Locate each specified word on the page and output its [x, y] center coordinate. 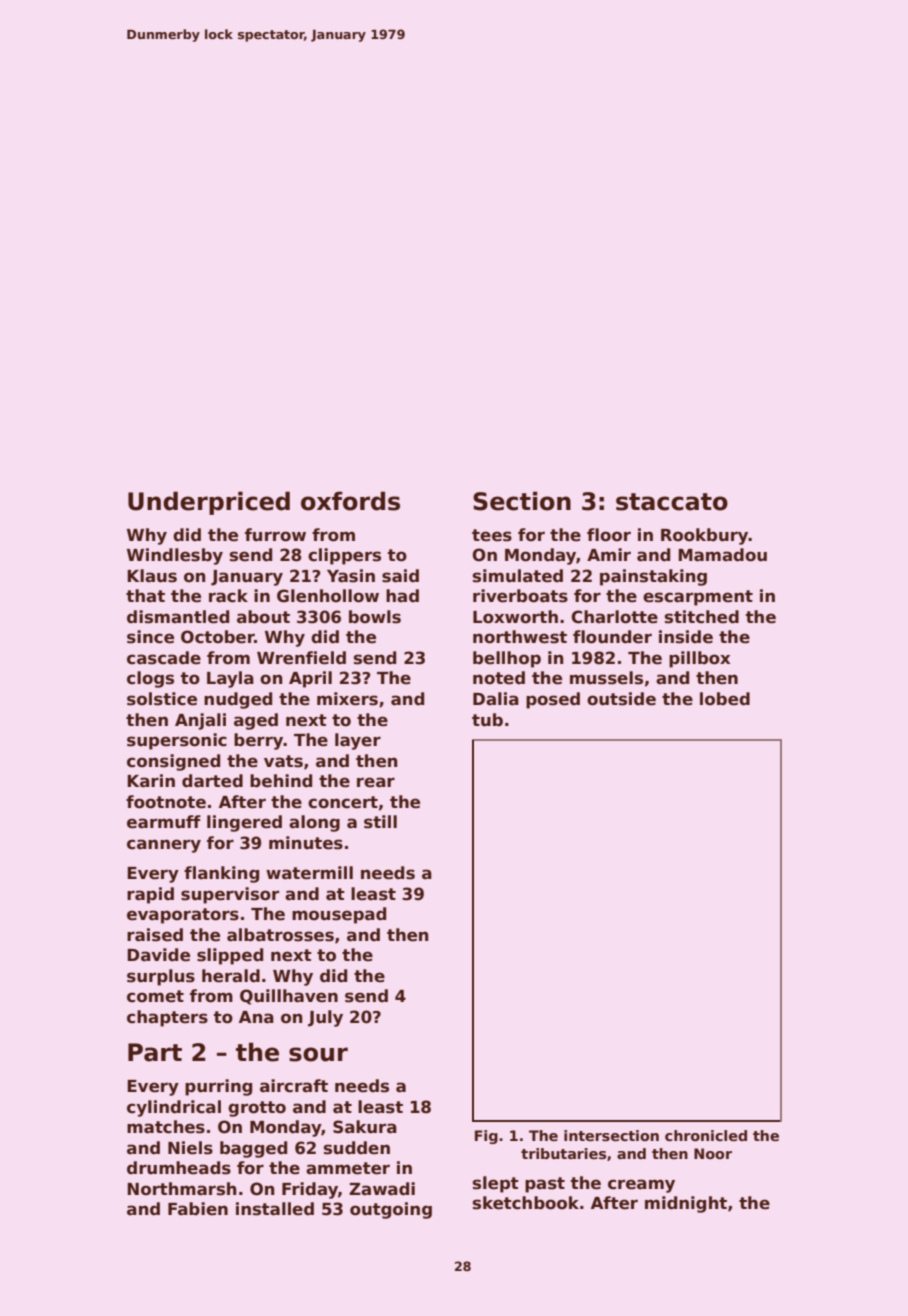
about [263, 617]
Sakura [365, 1127]
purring [218, 1087]
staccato [672, 502]
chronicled [706, 1135]
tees [492, 535]
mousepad [339, 915]
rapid [150, 895]
